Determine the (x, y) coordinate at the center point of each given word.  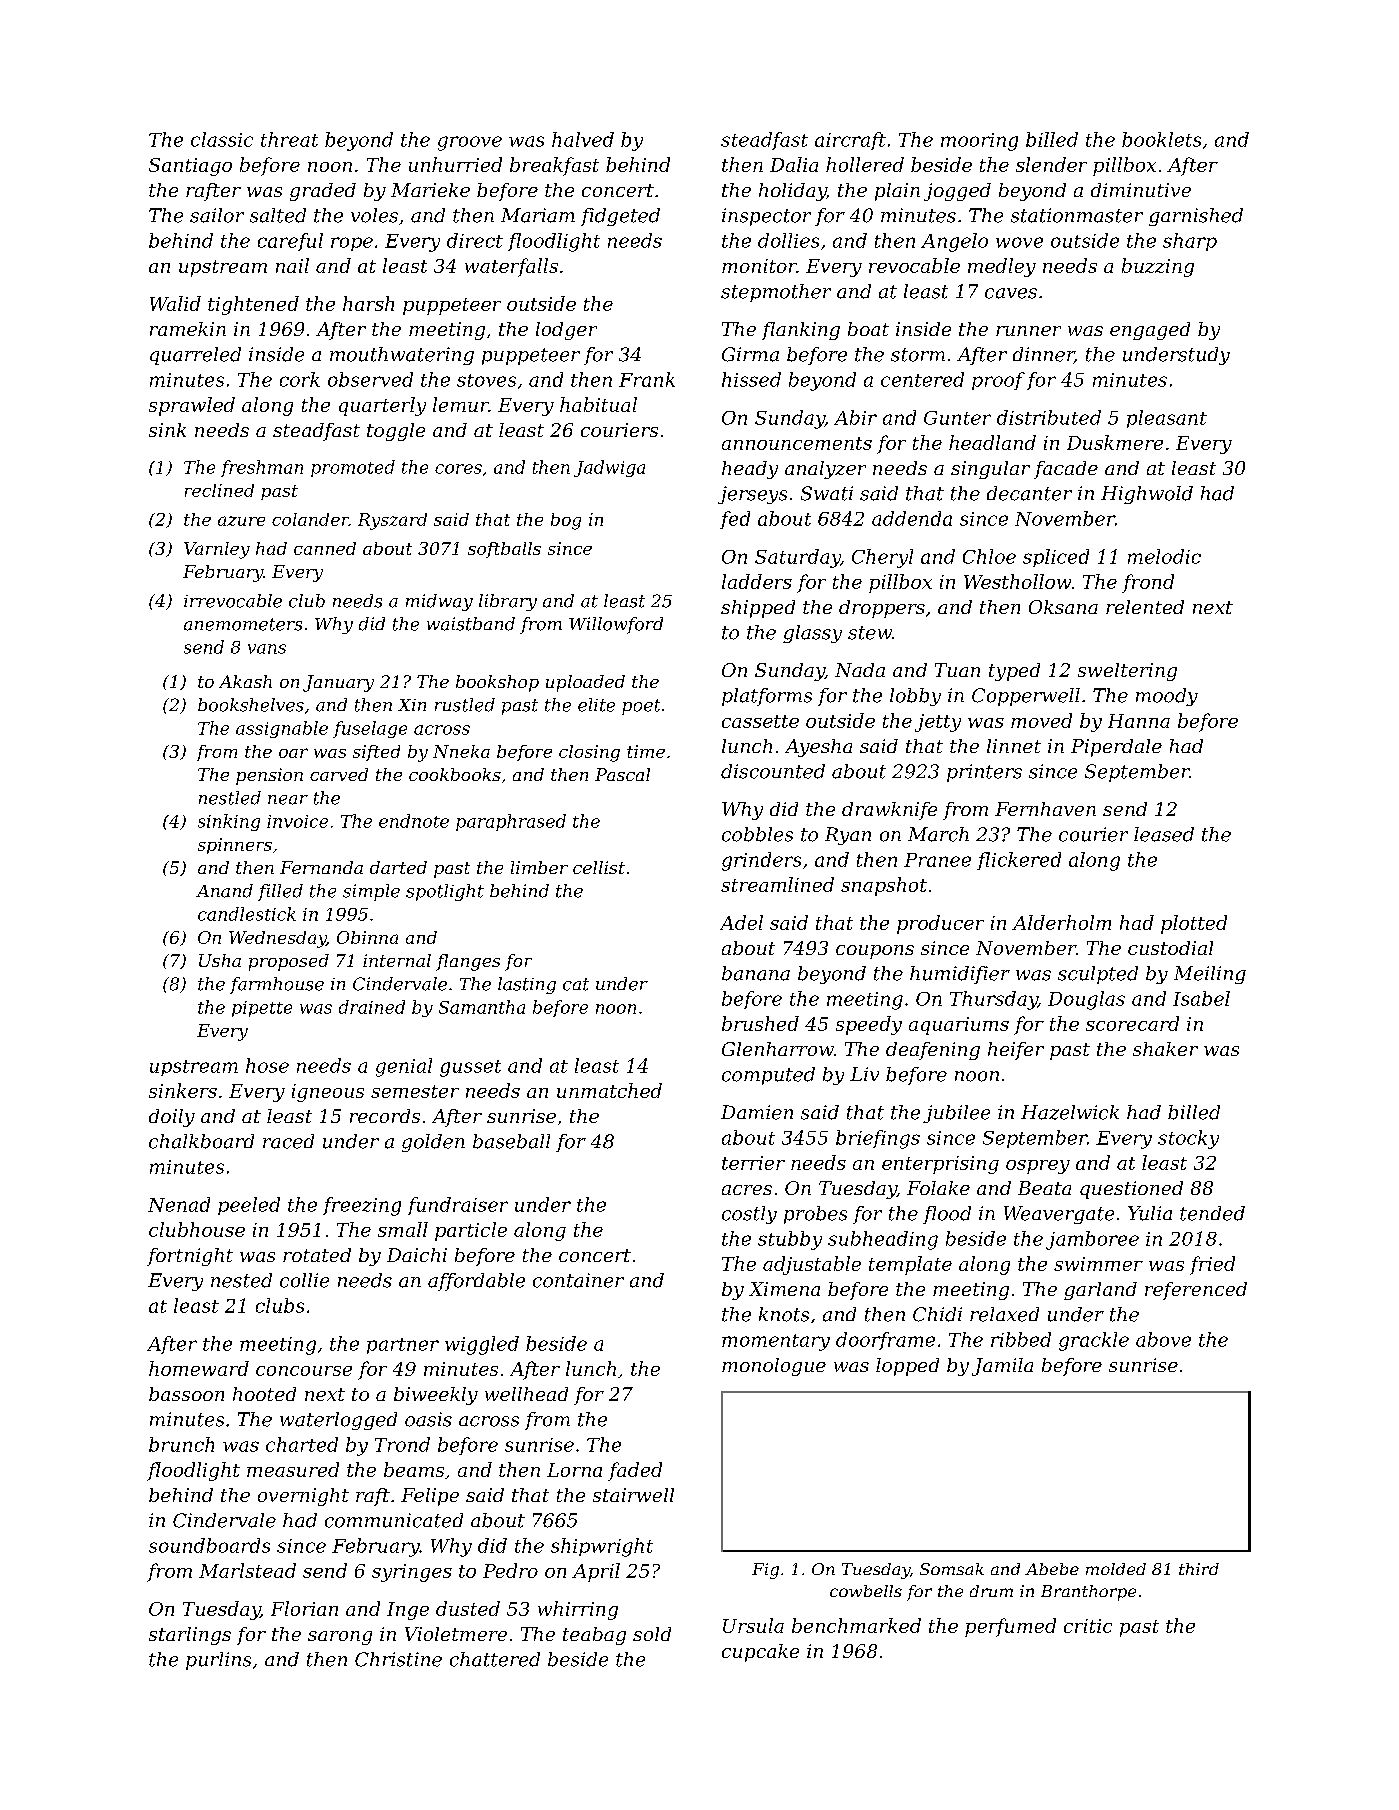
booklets (1161, 139)
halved (583, 139)
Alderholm (1061, 922)
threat (289, 139)
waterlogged (338, 1421)
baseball (511, 1141)
